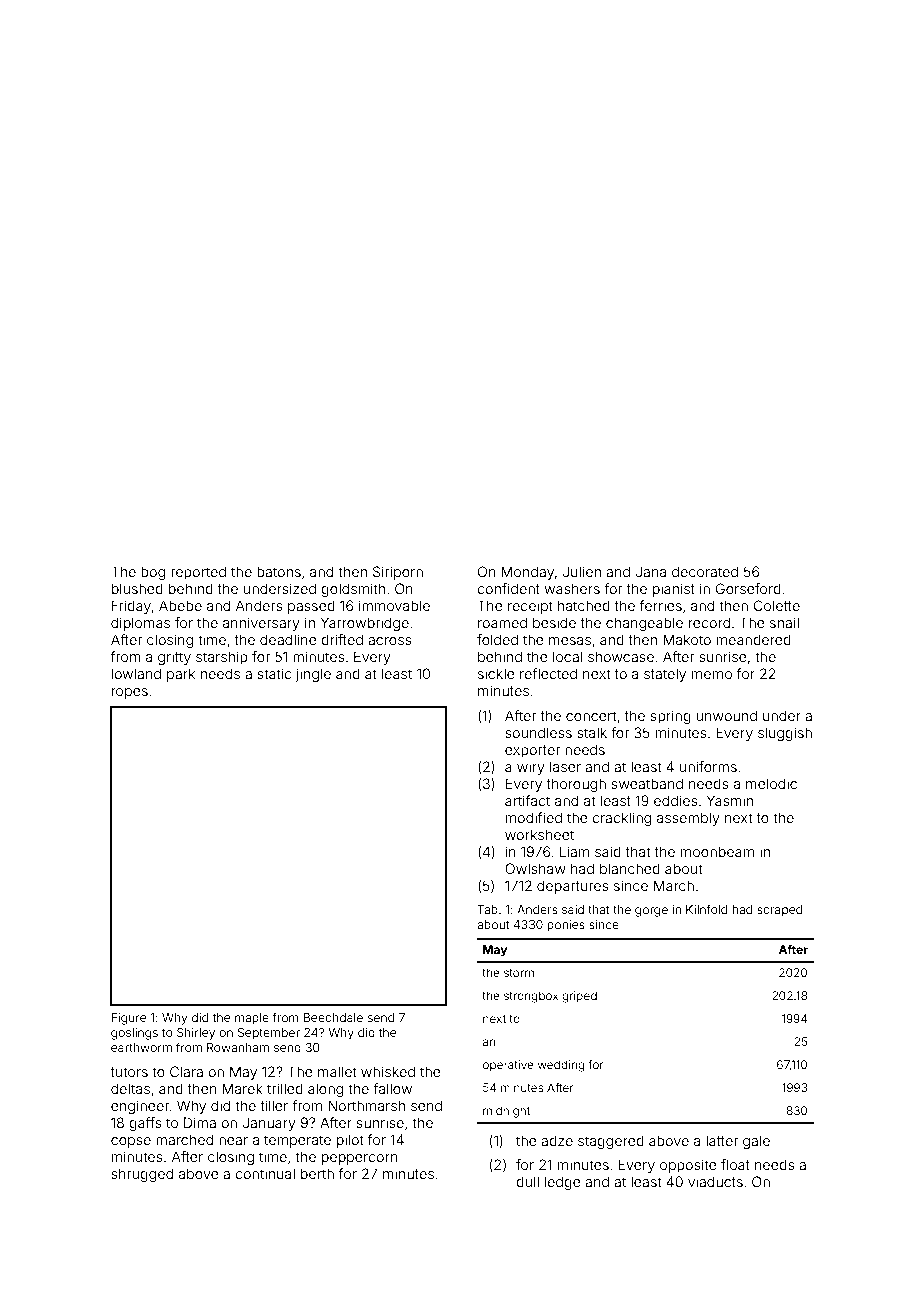 This document has width=924, height=1308. I want to click on shrugged, so click(142, 1175).
